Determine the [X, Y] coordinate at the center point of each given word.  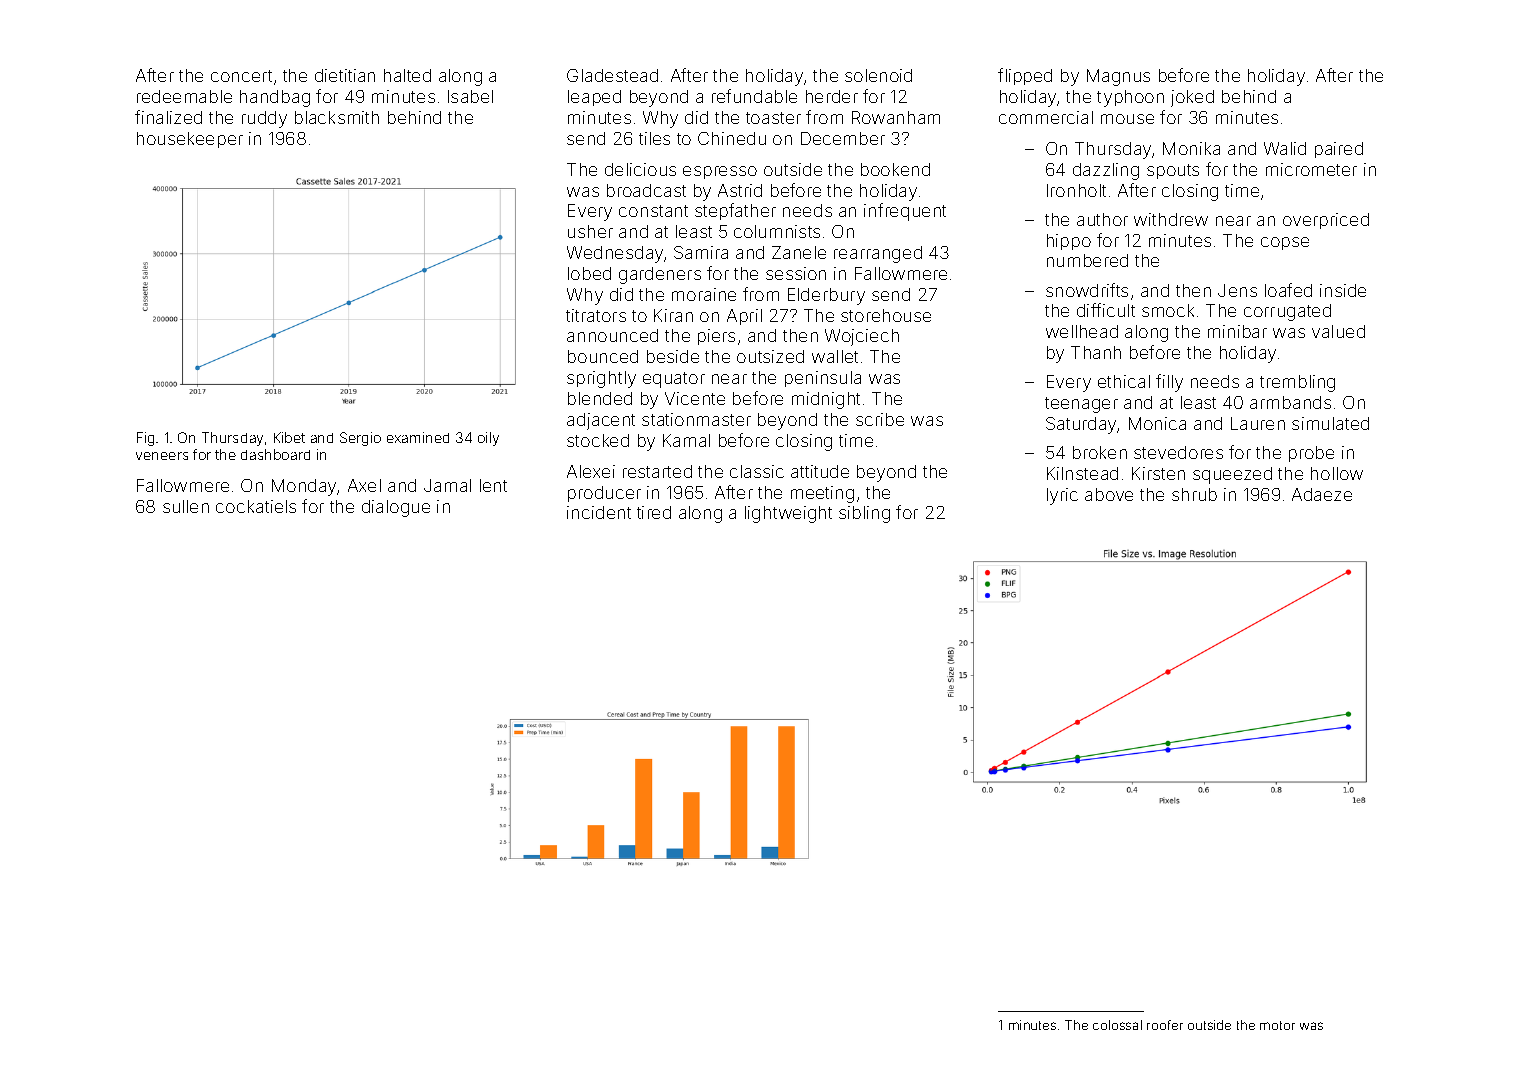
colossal [1117, 1025]
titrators [596, 315]
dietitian [345, 75]
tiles [654, 138]
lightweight [788, 514]
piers [716, 337]
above [1109, 494]
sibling [864, 514]
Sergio [360, 439]
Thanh [1096, 352]
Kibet [289, 437]
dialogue [396, 508]
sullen [186, 506]
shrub [1194, 494]
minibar [1237, 331]
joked [1192, 98]
